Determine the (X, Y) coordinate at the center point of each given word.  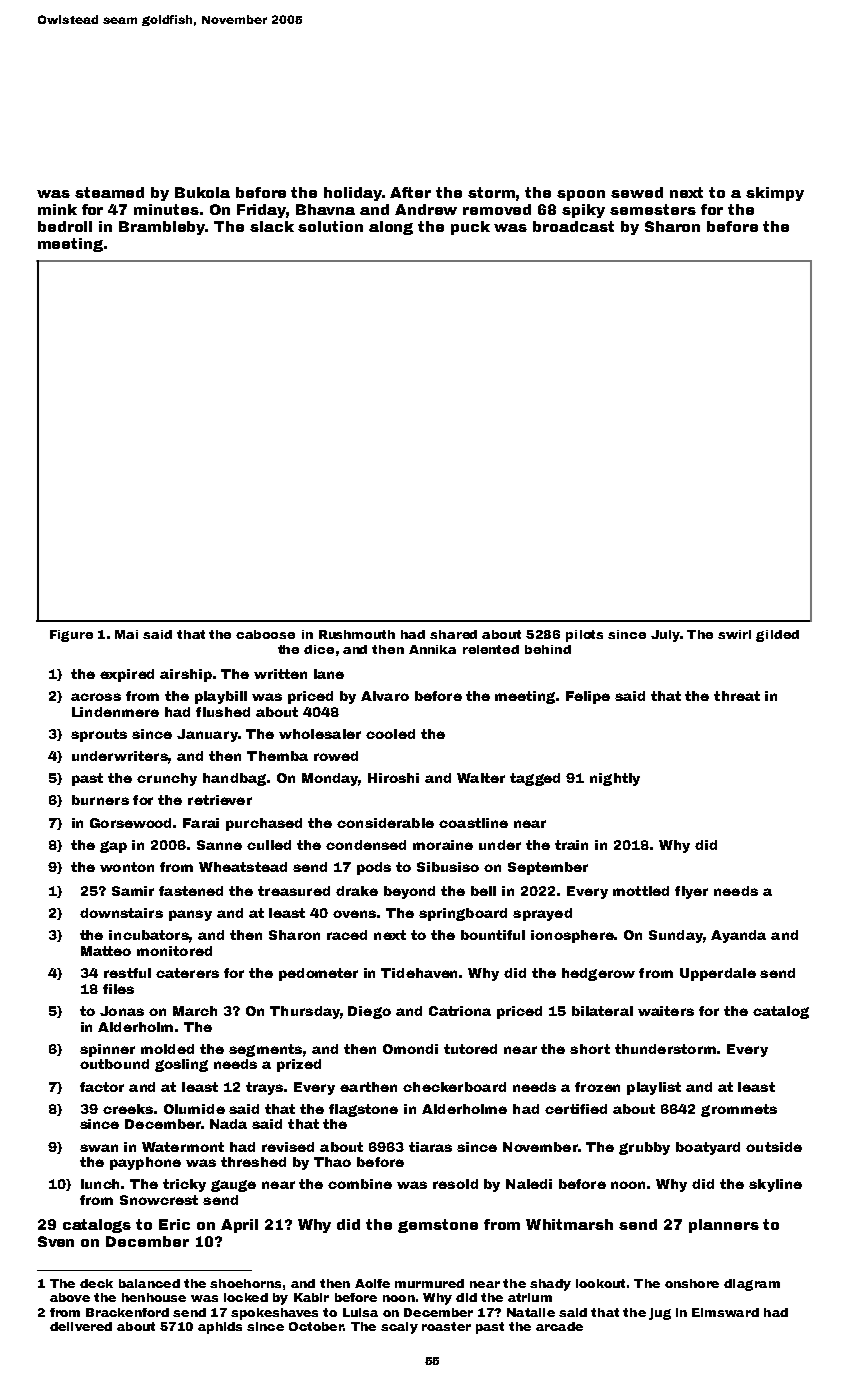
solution (330, 226)
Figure (71, 636)
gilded (777, 636)
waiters (666, 1011)
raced (347, 935)
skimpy (775, 194)
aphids (220, 1328)
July (665, 636)
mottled (641, 891)
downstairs (121, 913)
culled (269, 845)
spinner (107, 1050)
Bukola (202, 192)
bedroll (65, 226)
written (280, 674)
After (410, 192)
